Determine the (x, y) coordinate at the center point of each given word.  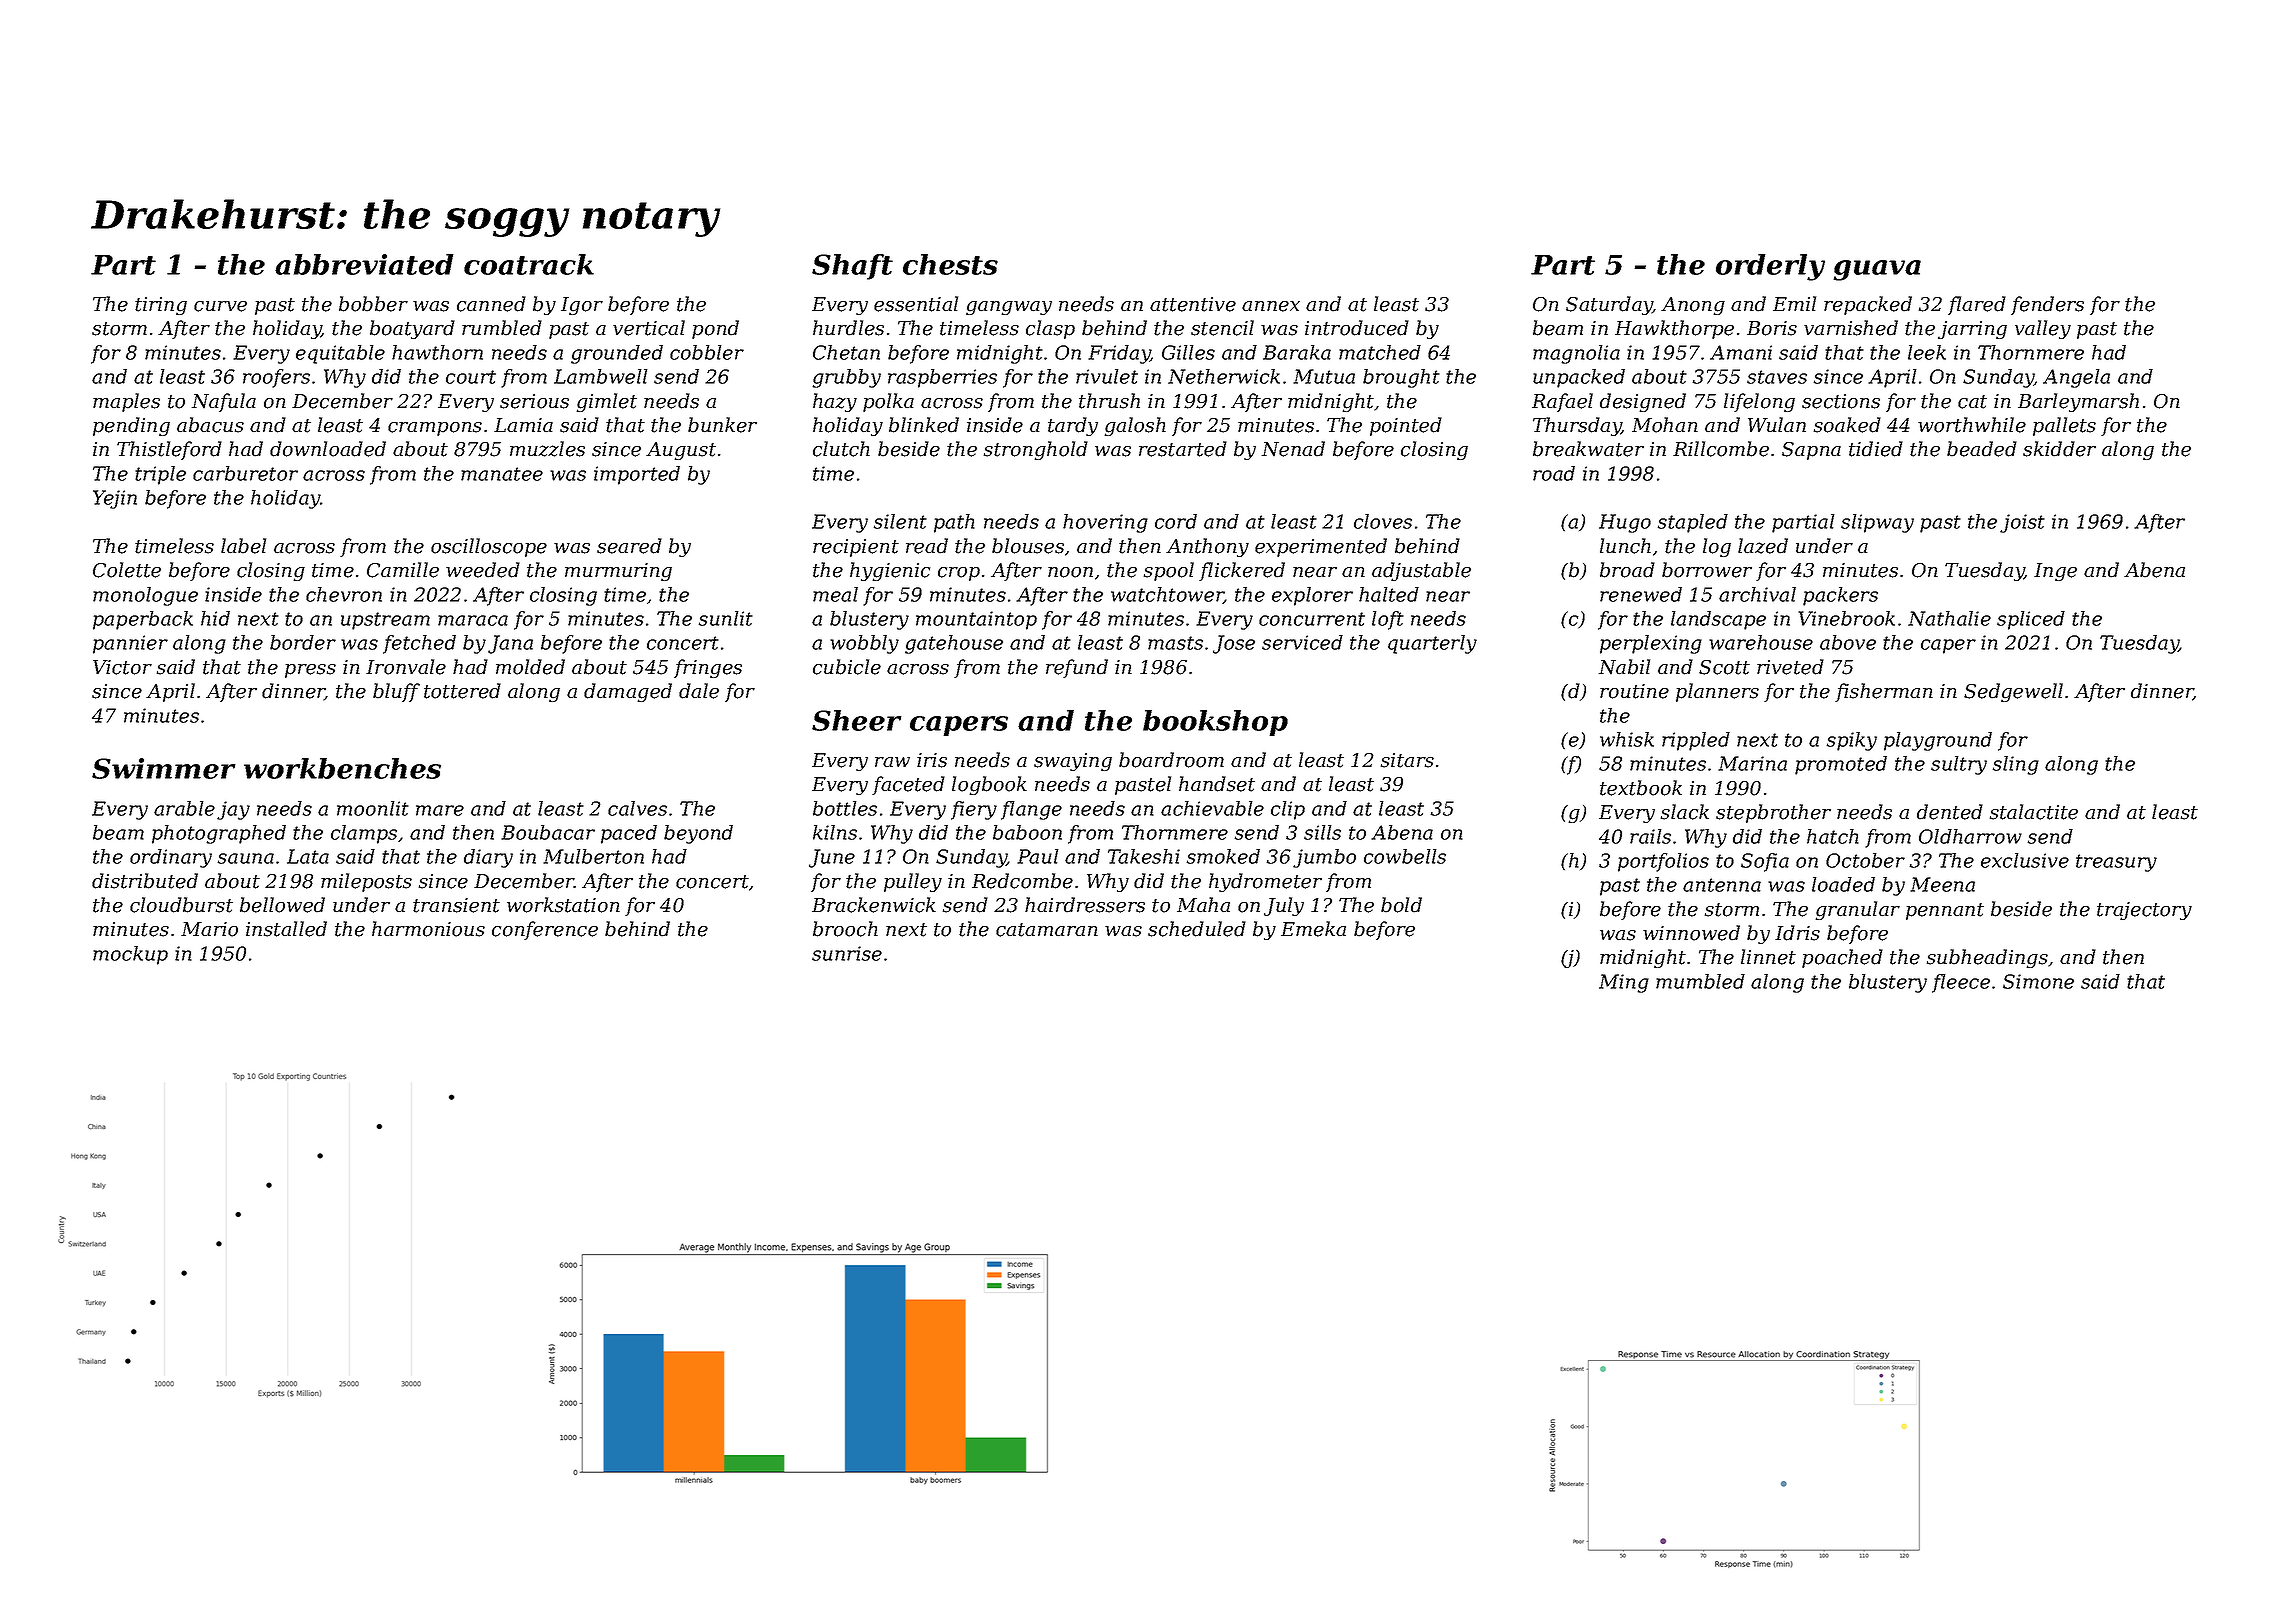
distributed (145, 881)
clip (1288, 810)
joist (2022, 523)
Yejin (115, 499)
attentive (1193, 304)
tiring (161, 306)
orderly (1770, 267)
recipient (856, 548)
